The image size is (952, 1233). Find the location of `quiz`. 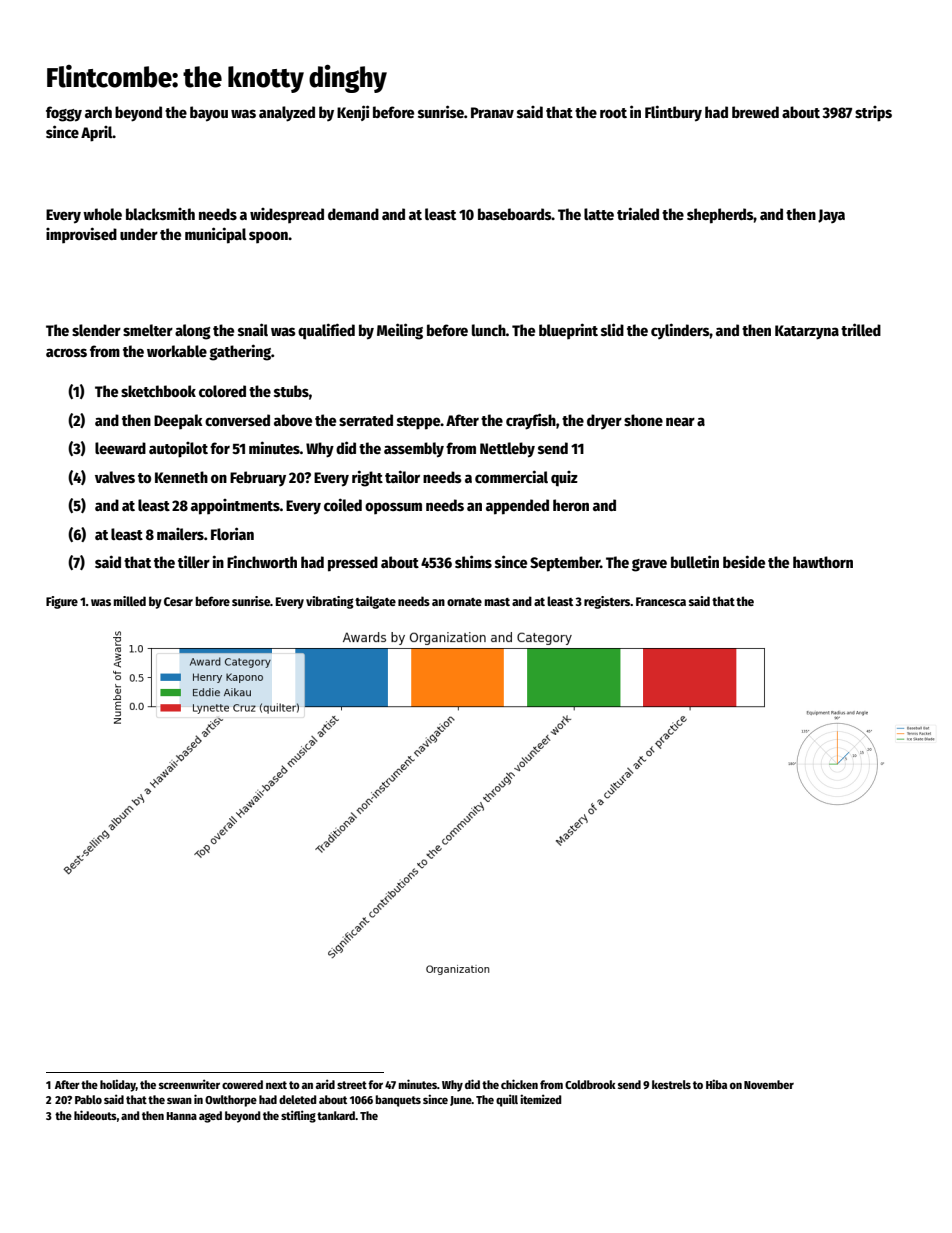

quiz is located at coordinates (564, 479).
